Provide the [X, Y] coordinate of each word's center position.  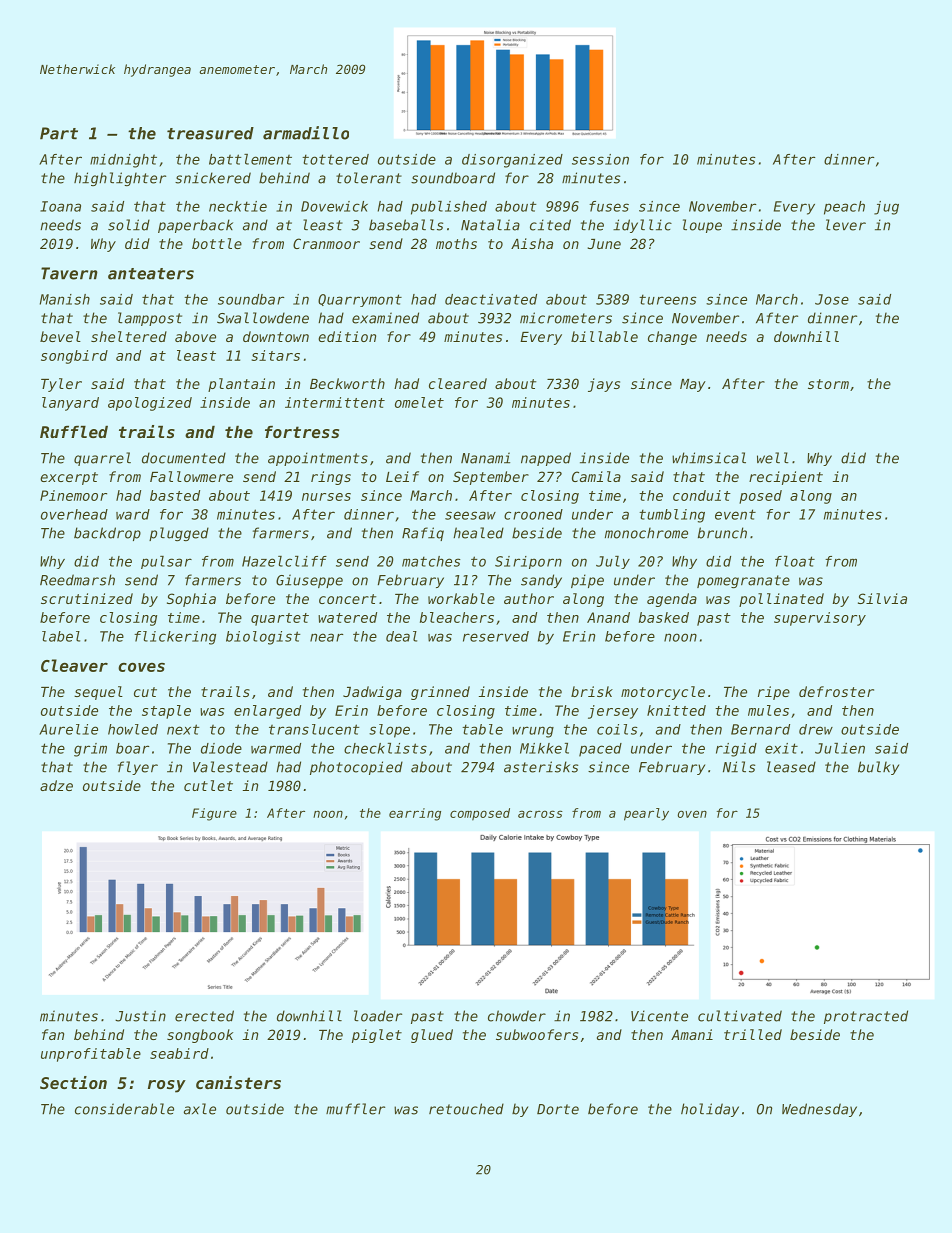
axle [200, 1109]
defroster [836, 691]
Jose [832, 299]
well [773, 458]
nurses [326, 497]
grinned [440, 693]
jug [886, 208]
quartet [280, 619]
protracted [866, 1017]
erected [204, 1016]
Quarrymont [360, 300]
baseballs [406, 225]
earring [415, 814]
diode [221, 748]
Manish [65, 299]
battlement [250, 159]
